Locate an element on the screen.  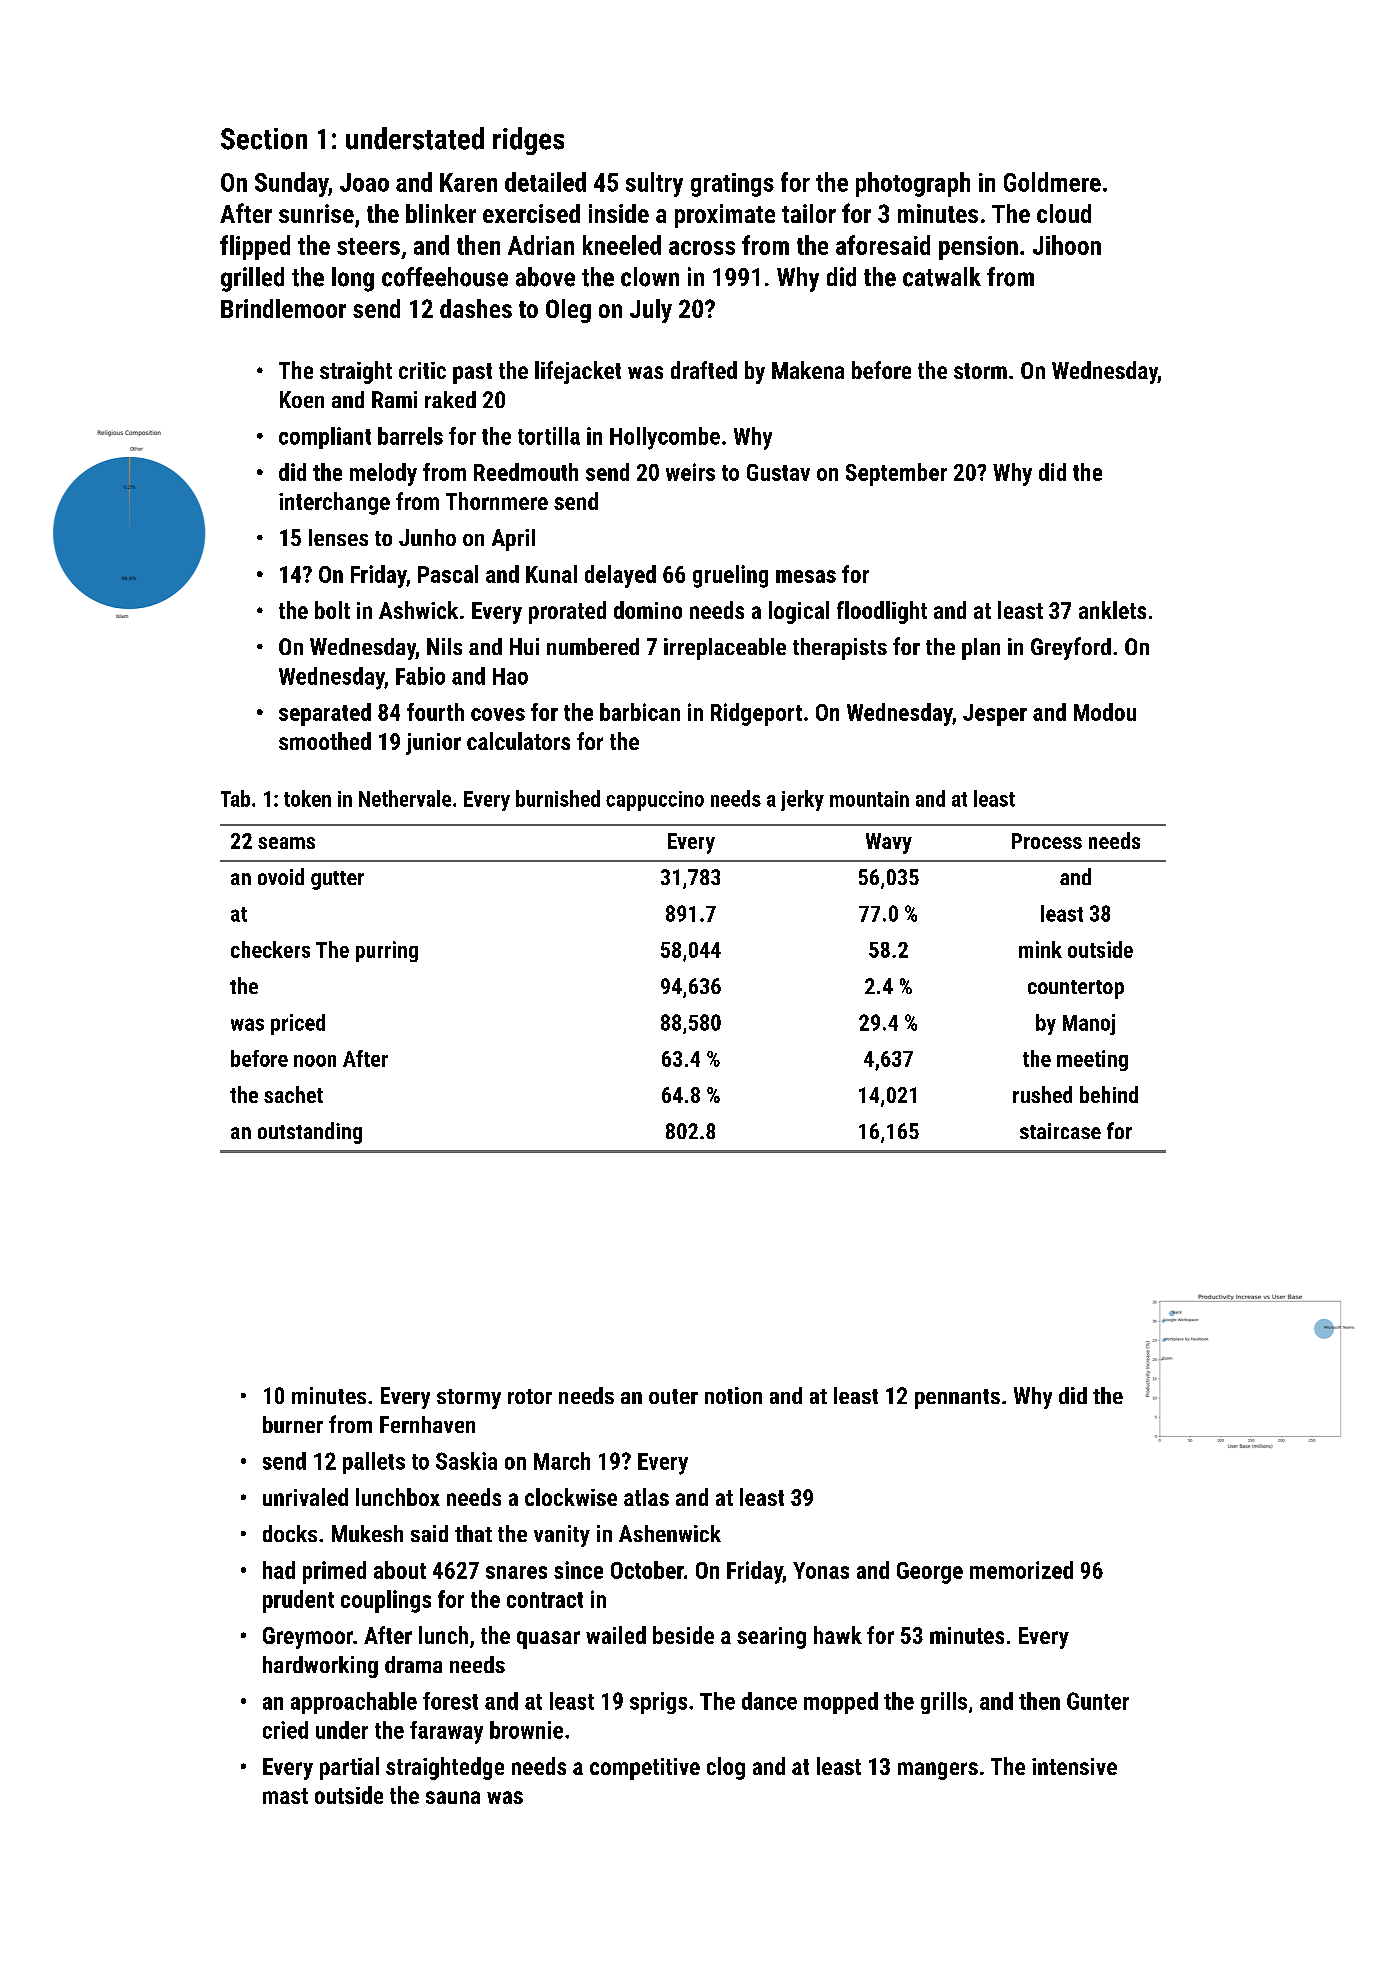
competitive is located at coordinates (645, 1769).
